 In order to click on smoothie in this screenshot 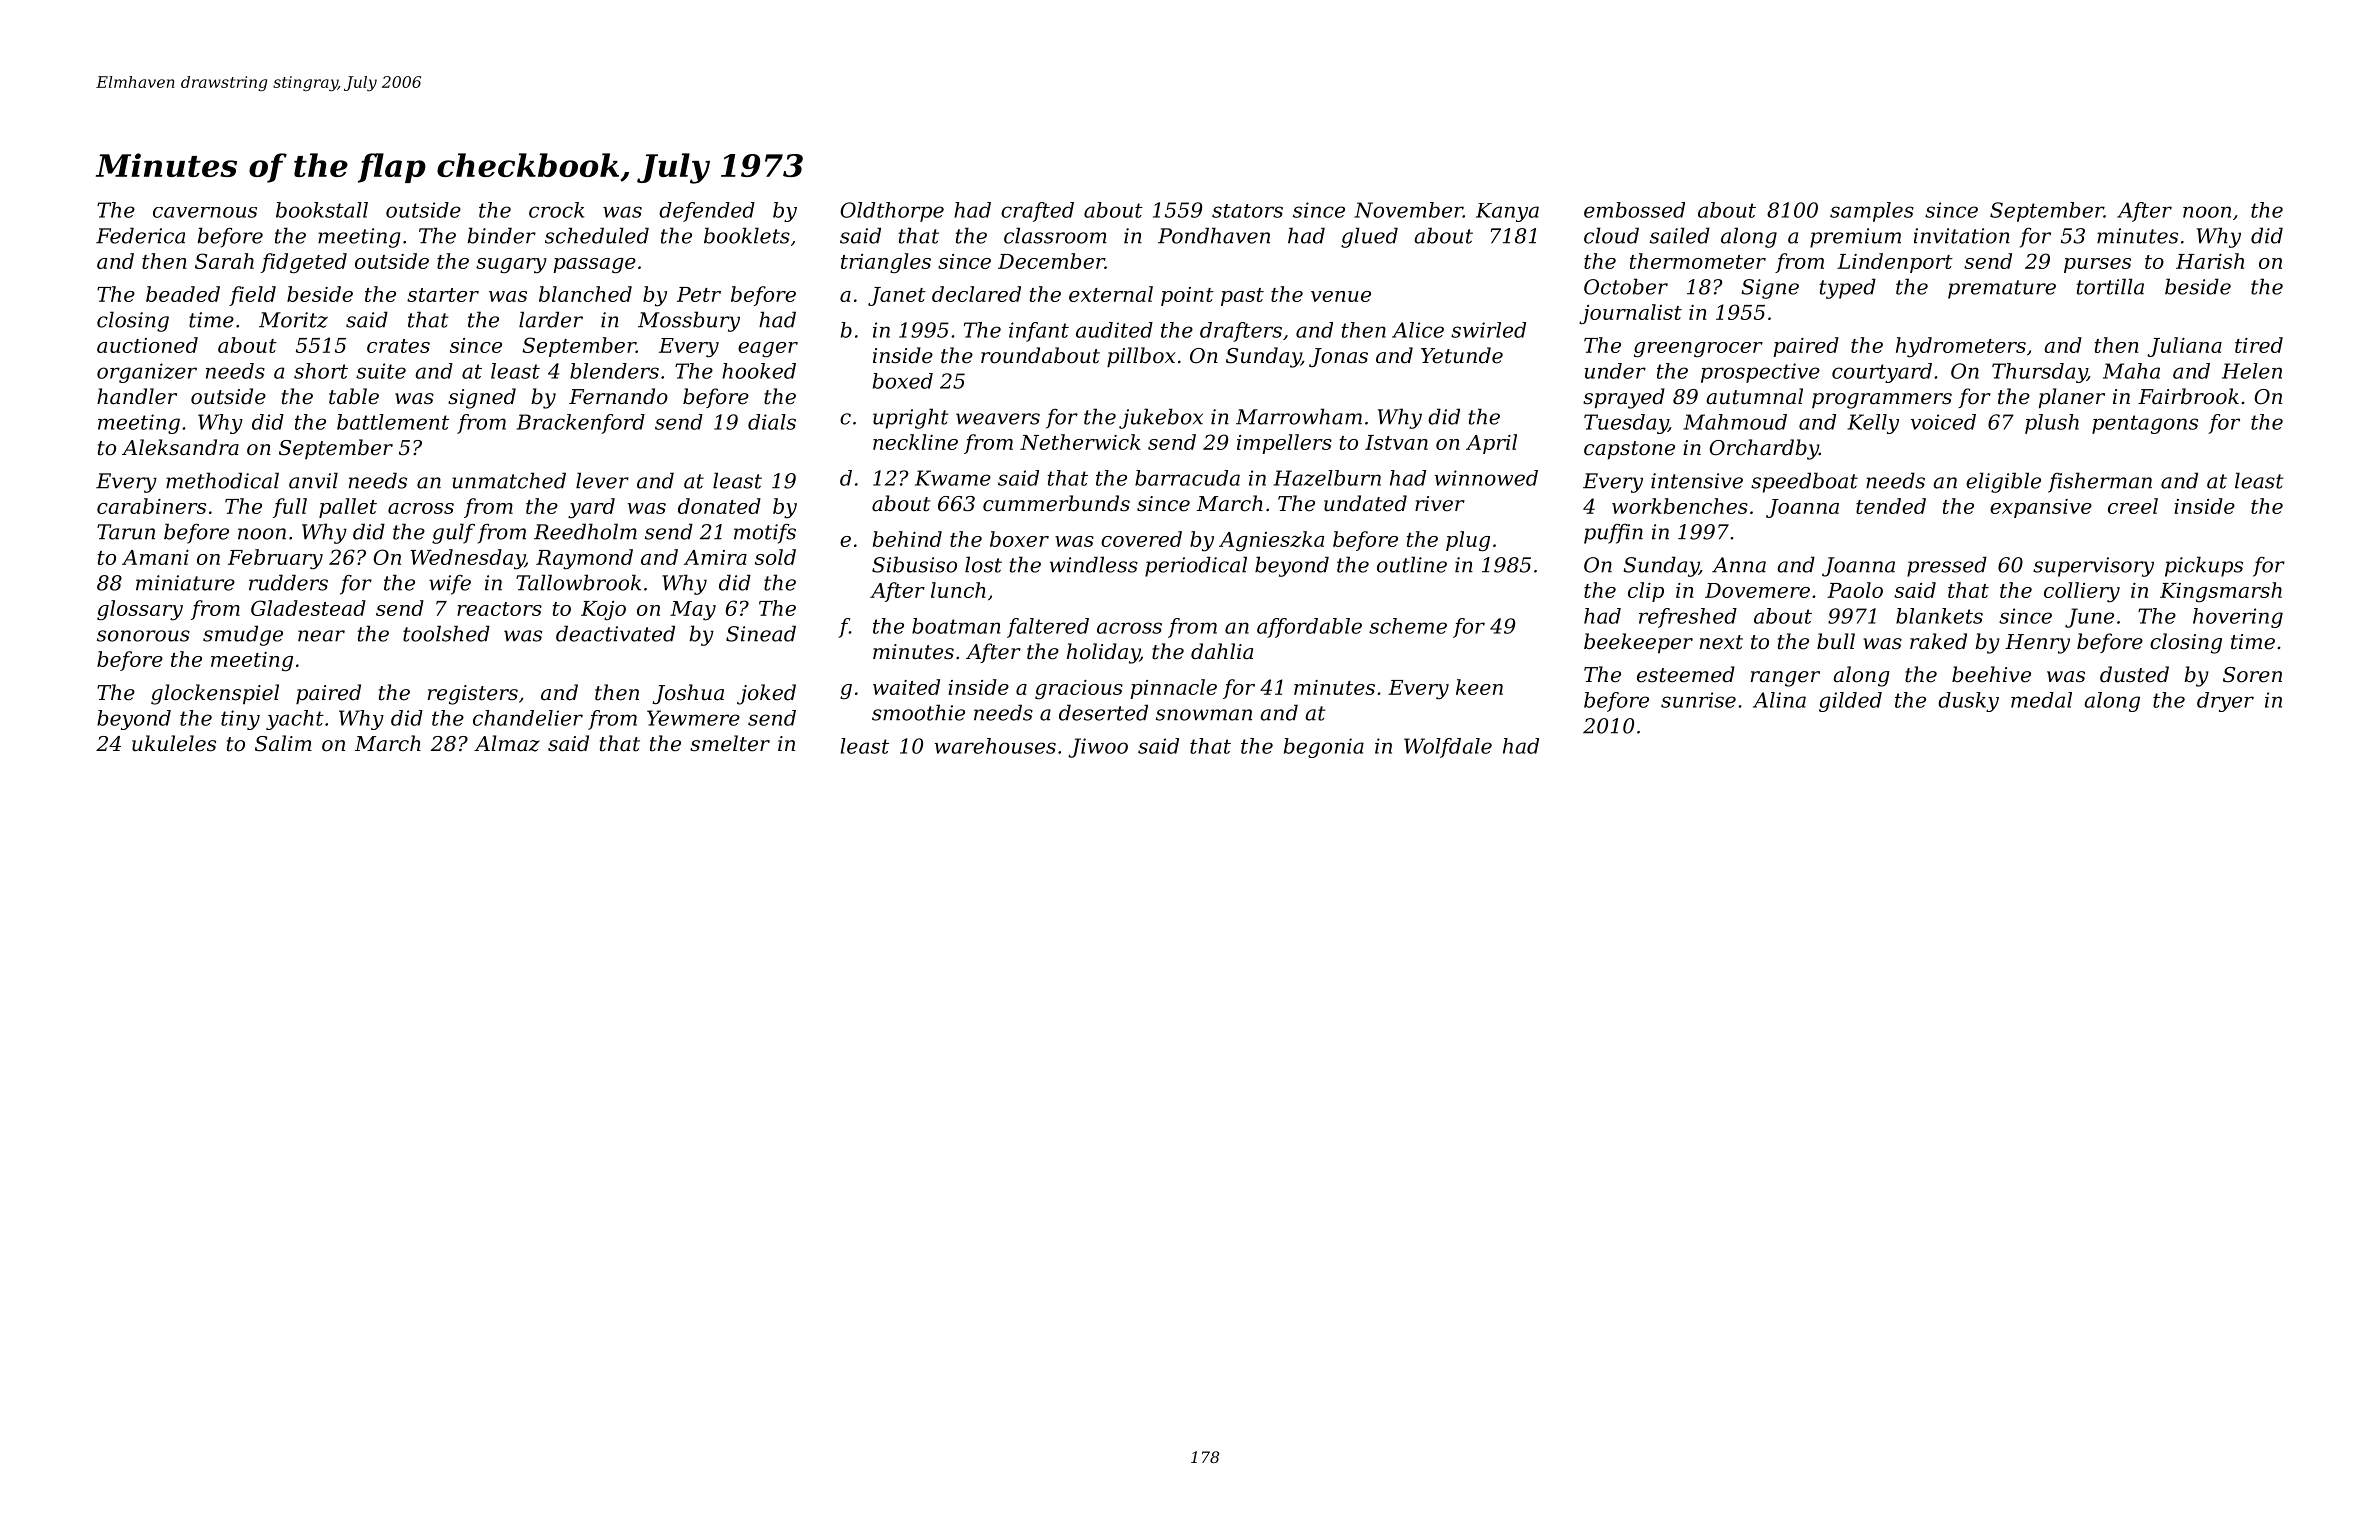, I will do `click(918, 712)`.
